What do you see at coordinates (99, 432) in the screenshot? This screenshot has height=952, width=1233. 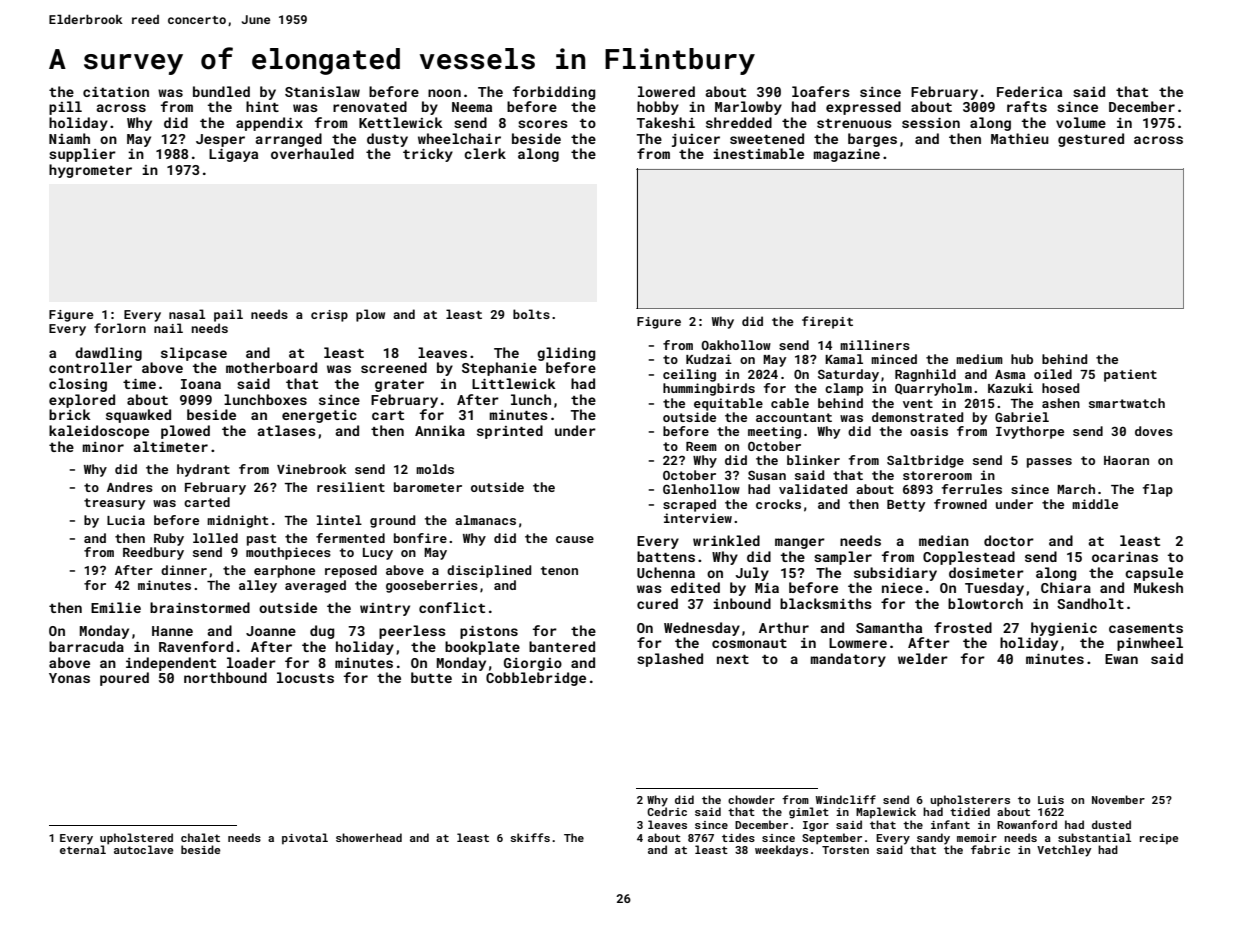 I see `kaleidoscope` at bounding box center [99, 432].
